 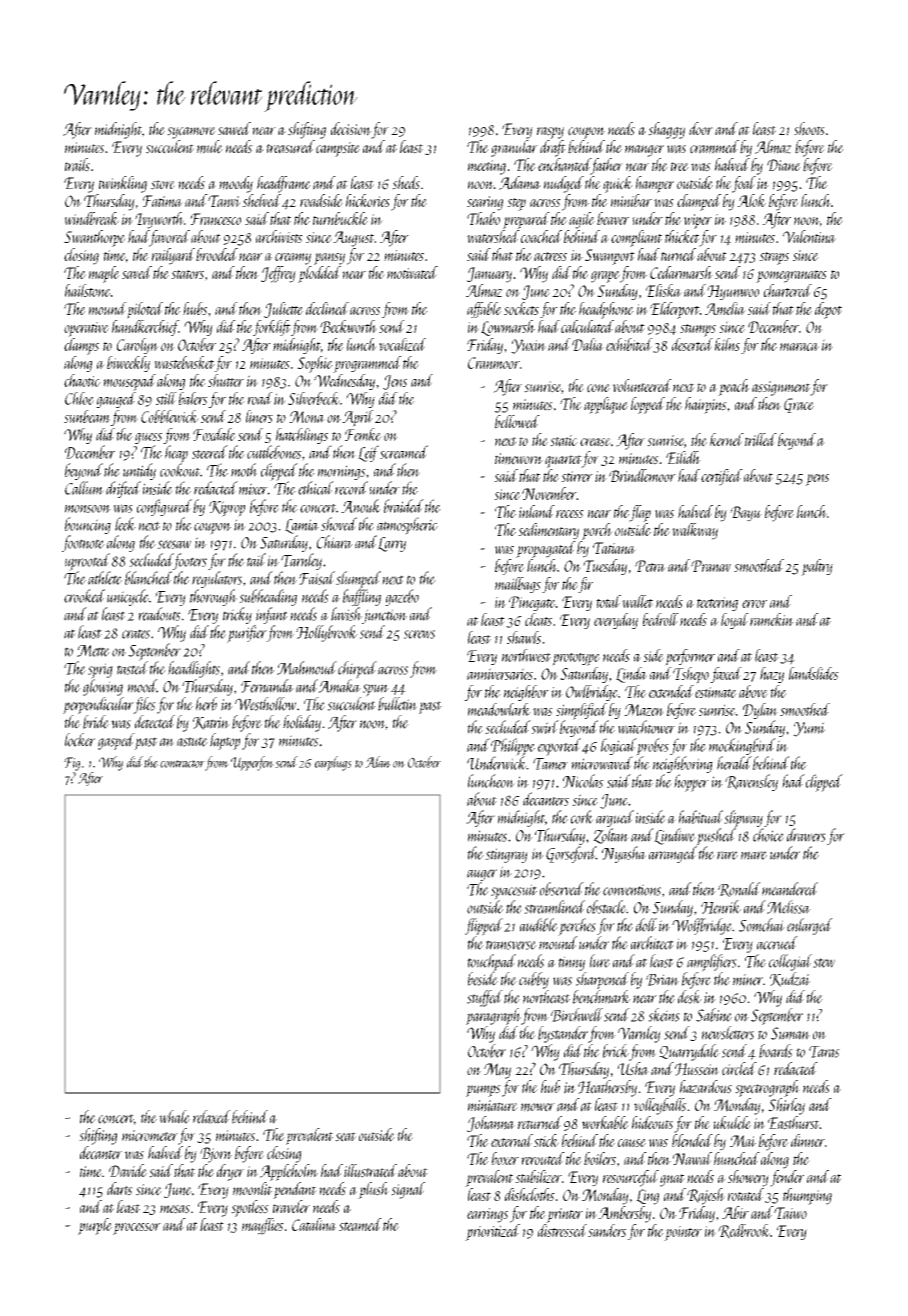 What do you see at coordinates (307, 417) in the page?
I see `Mona` at bounding box center [307, 417].
